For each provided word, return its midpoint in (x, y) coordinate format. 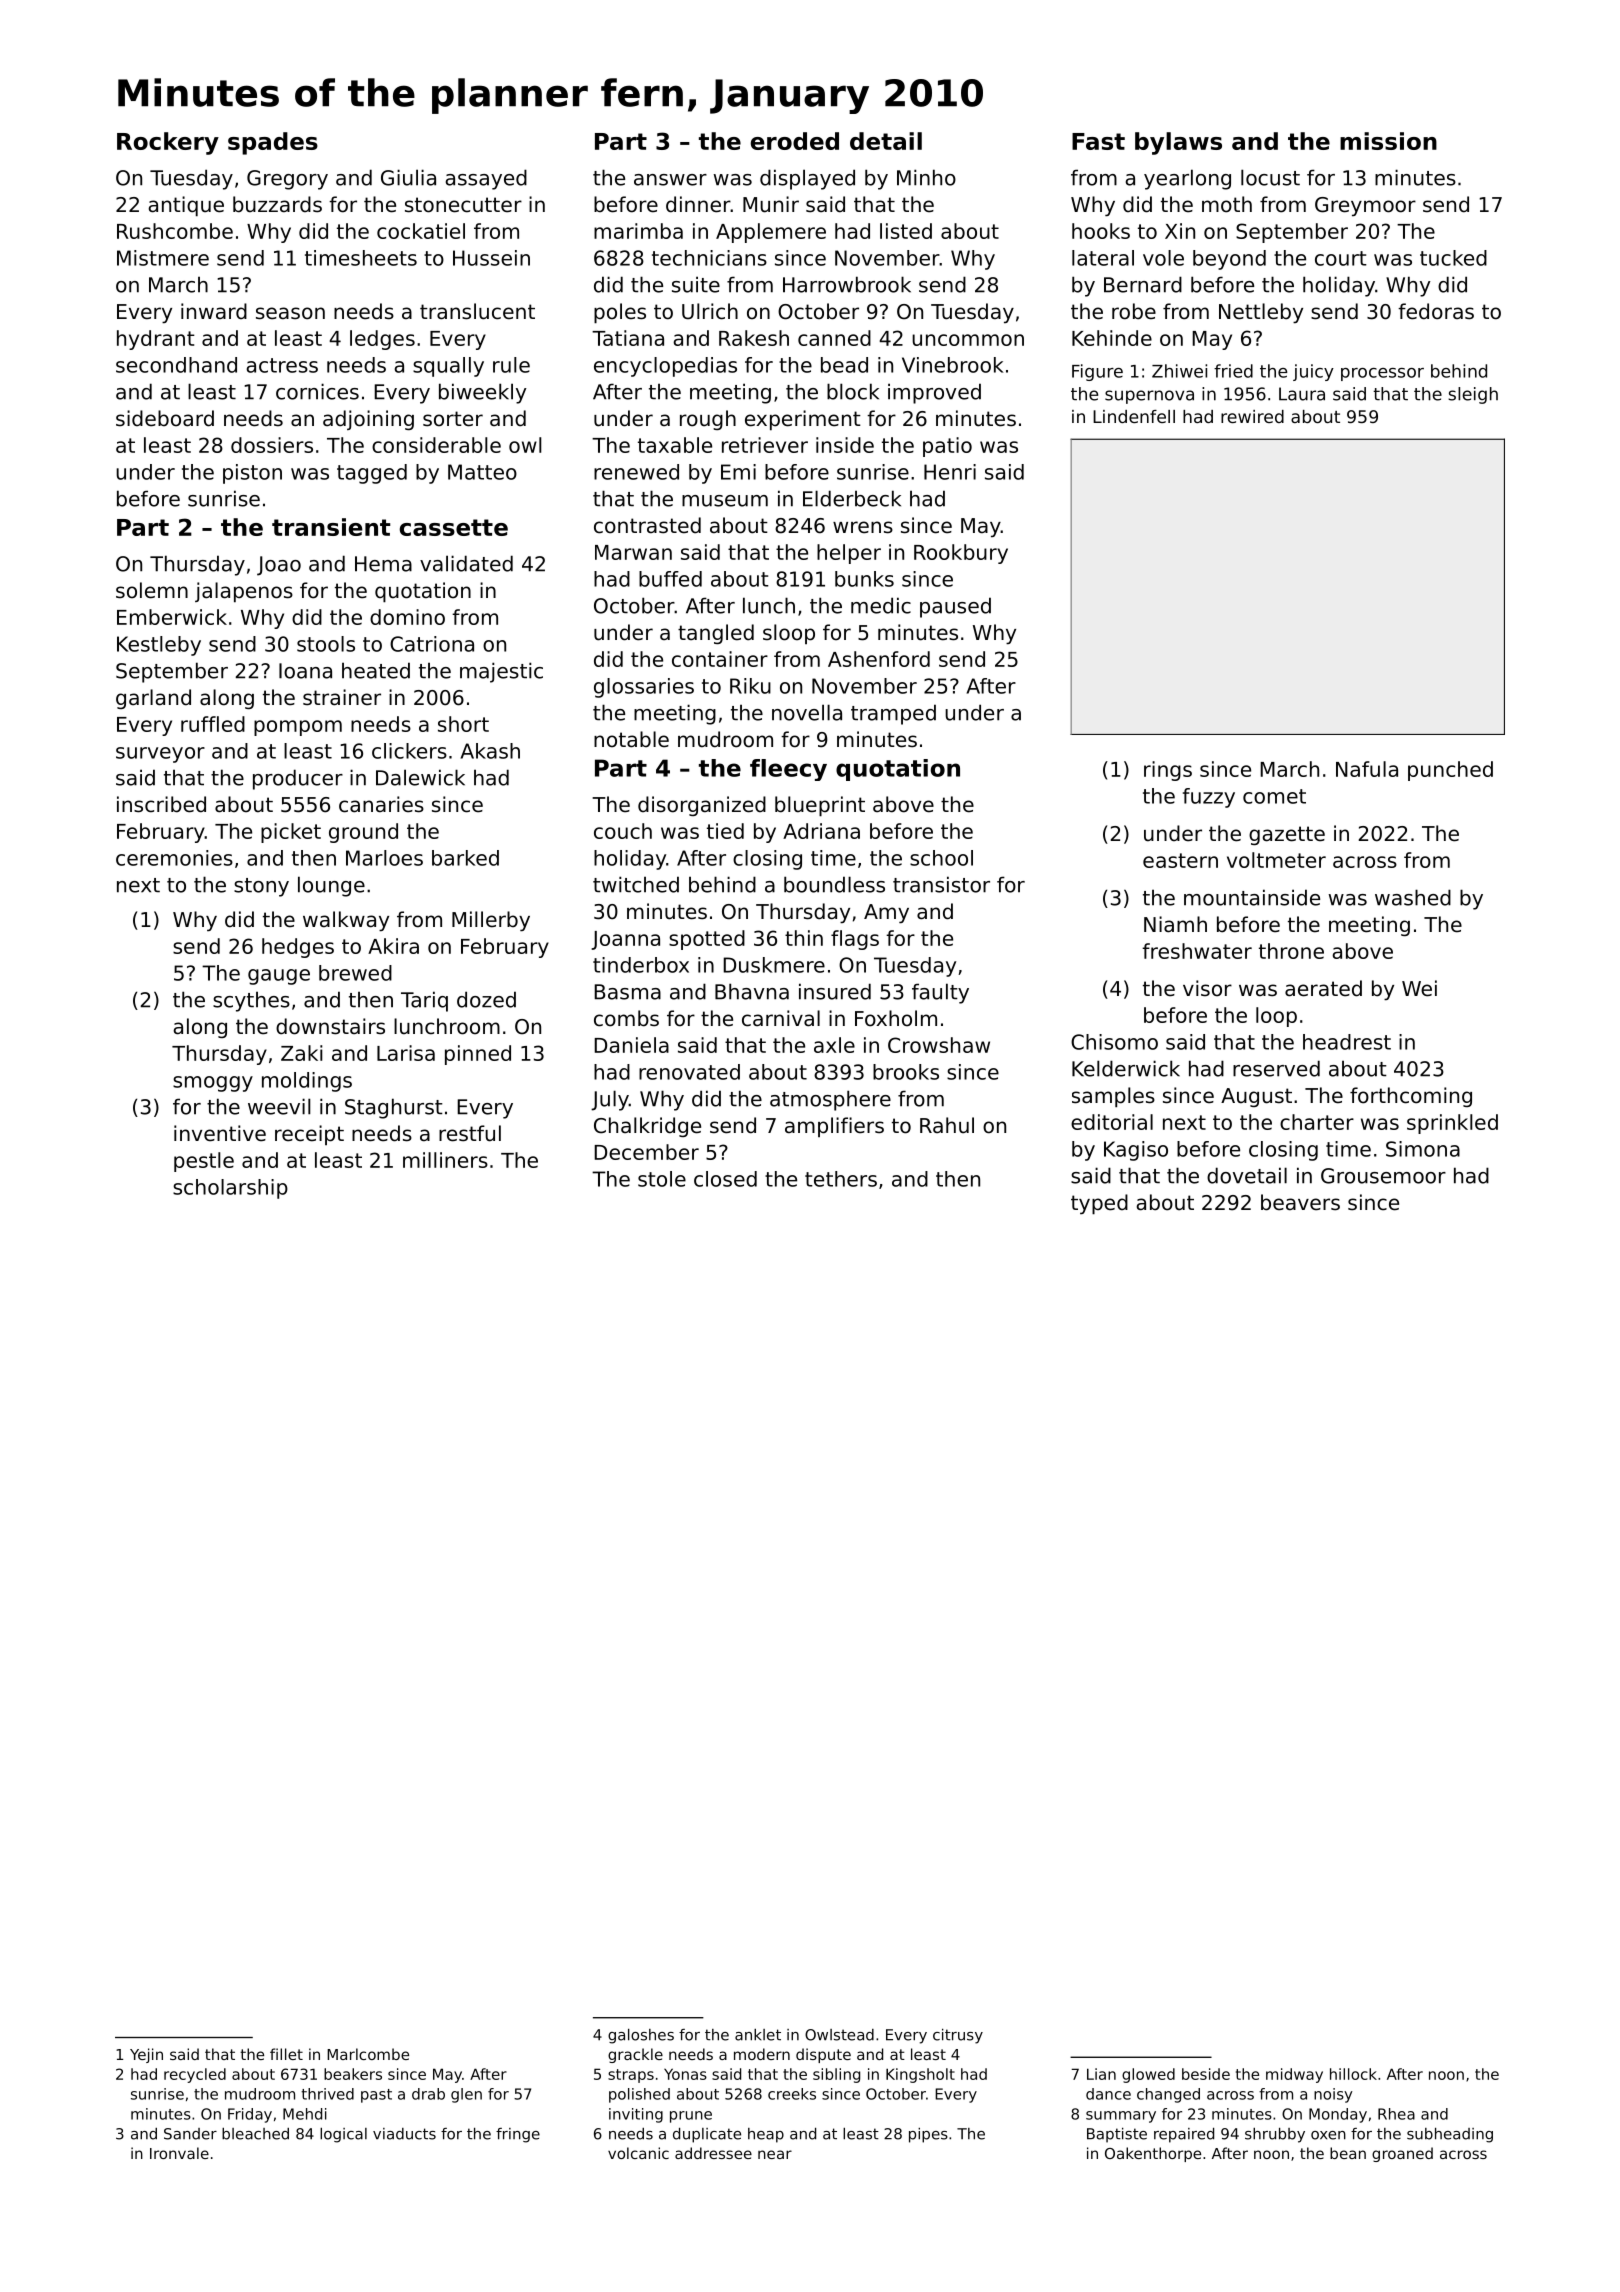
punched (1450, 771)
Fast (1098, 141)
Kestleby (159, 646)
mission (1388, 141)
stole (662, 1179)
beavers (1300, 1202)
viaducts (404, 2134)
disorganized (702, 806)
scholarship (230, 1189)
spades (273, 143)
